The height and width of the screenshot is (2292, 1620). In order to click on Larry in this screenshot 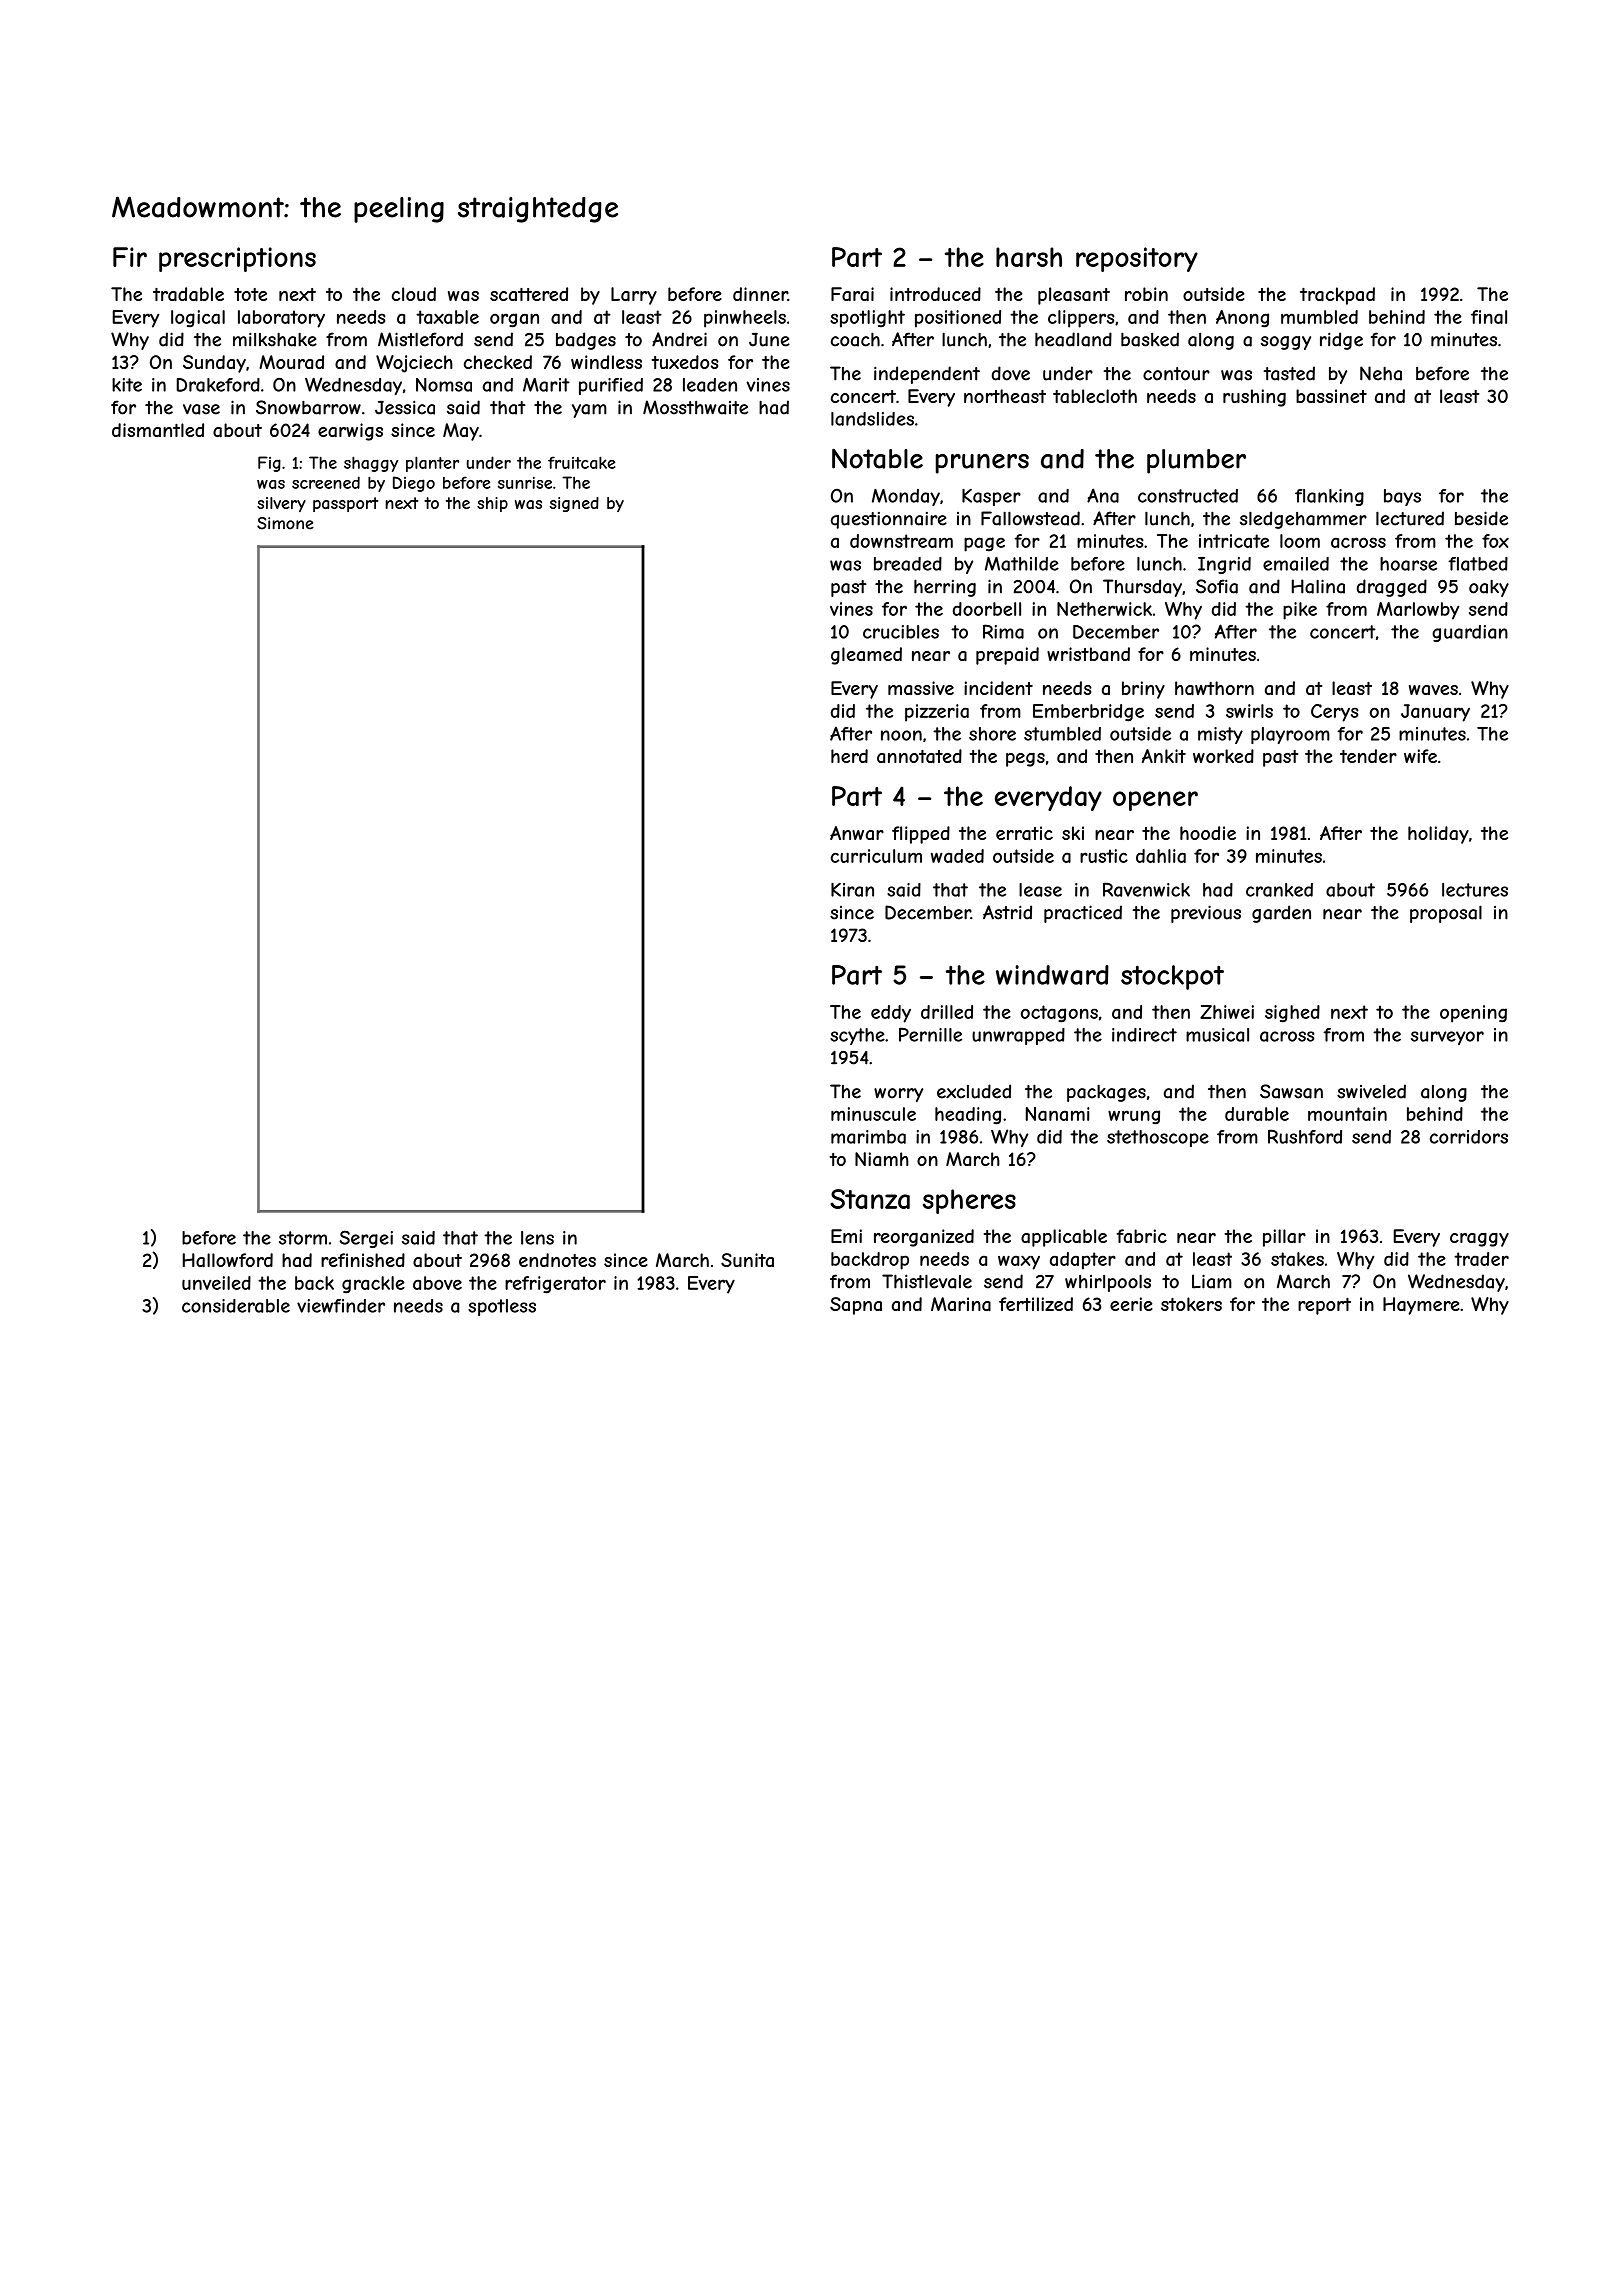, I will do `click(634, 296)`.
